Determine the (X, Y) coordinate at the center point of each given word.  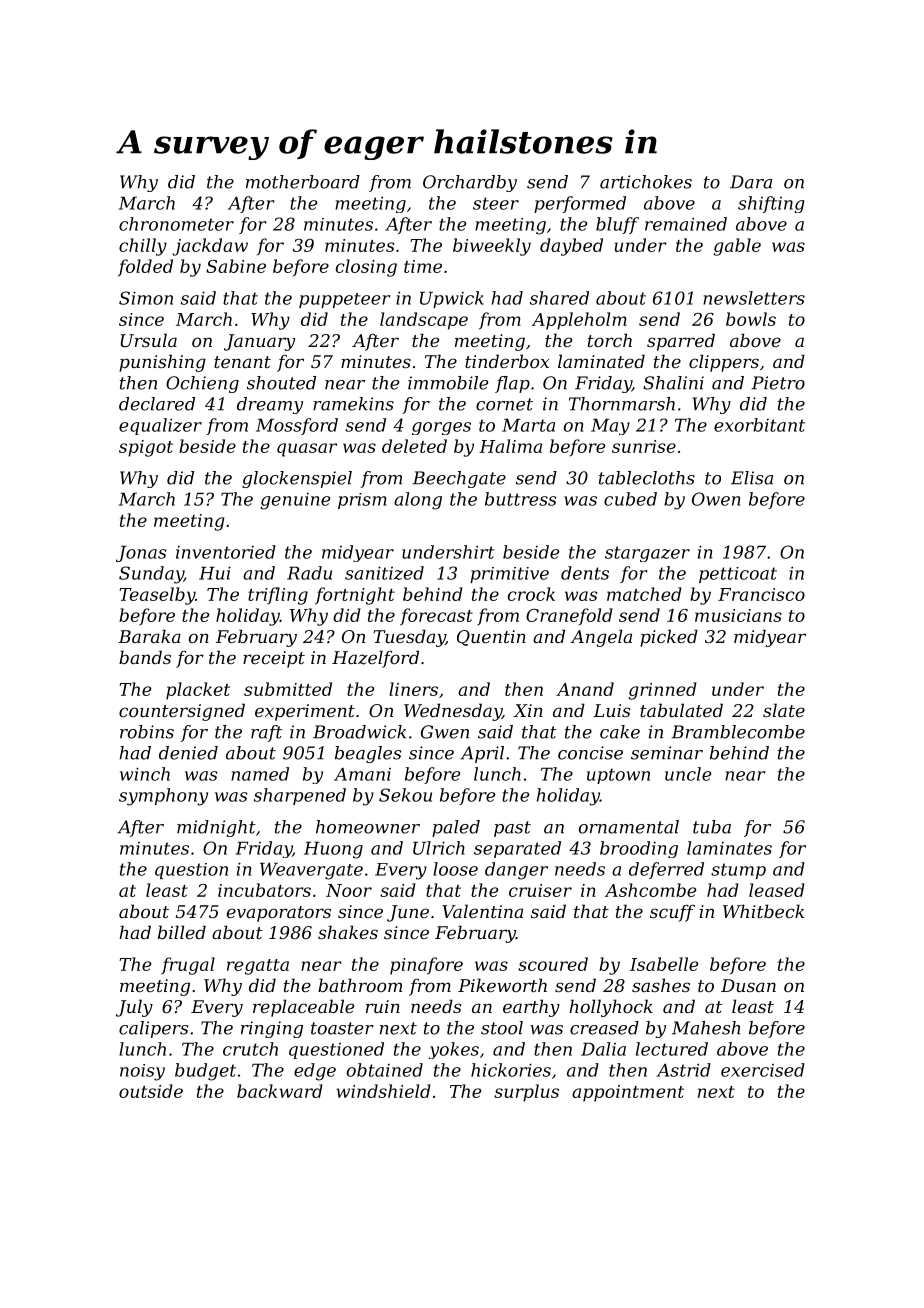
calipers (153, 1029)
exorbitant (759, 425)
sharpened (300, 796)
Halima (510, 446)
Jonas (141, 553)
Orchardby (470, 183)
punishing (162, 363)
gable (737, 247)
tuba (712, 827)
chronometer (176, 224)
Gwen (445, 732)
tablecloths (647, 478)
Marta (528, 425)
